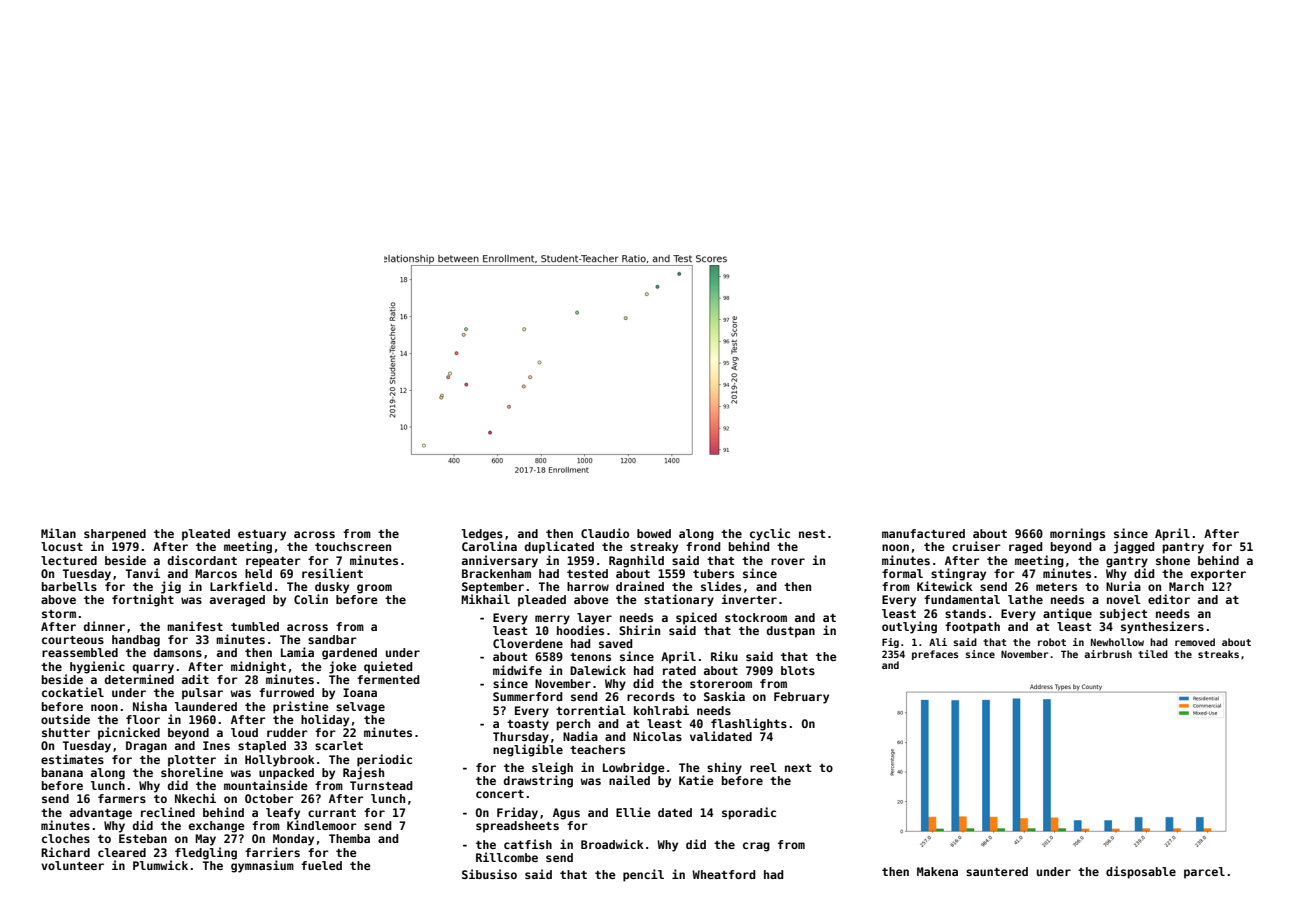 The height and width of the image is (924, 1308). I want to click on sporadic, so click(749, 813).
